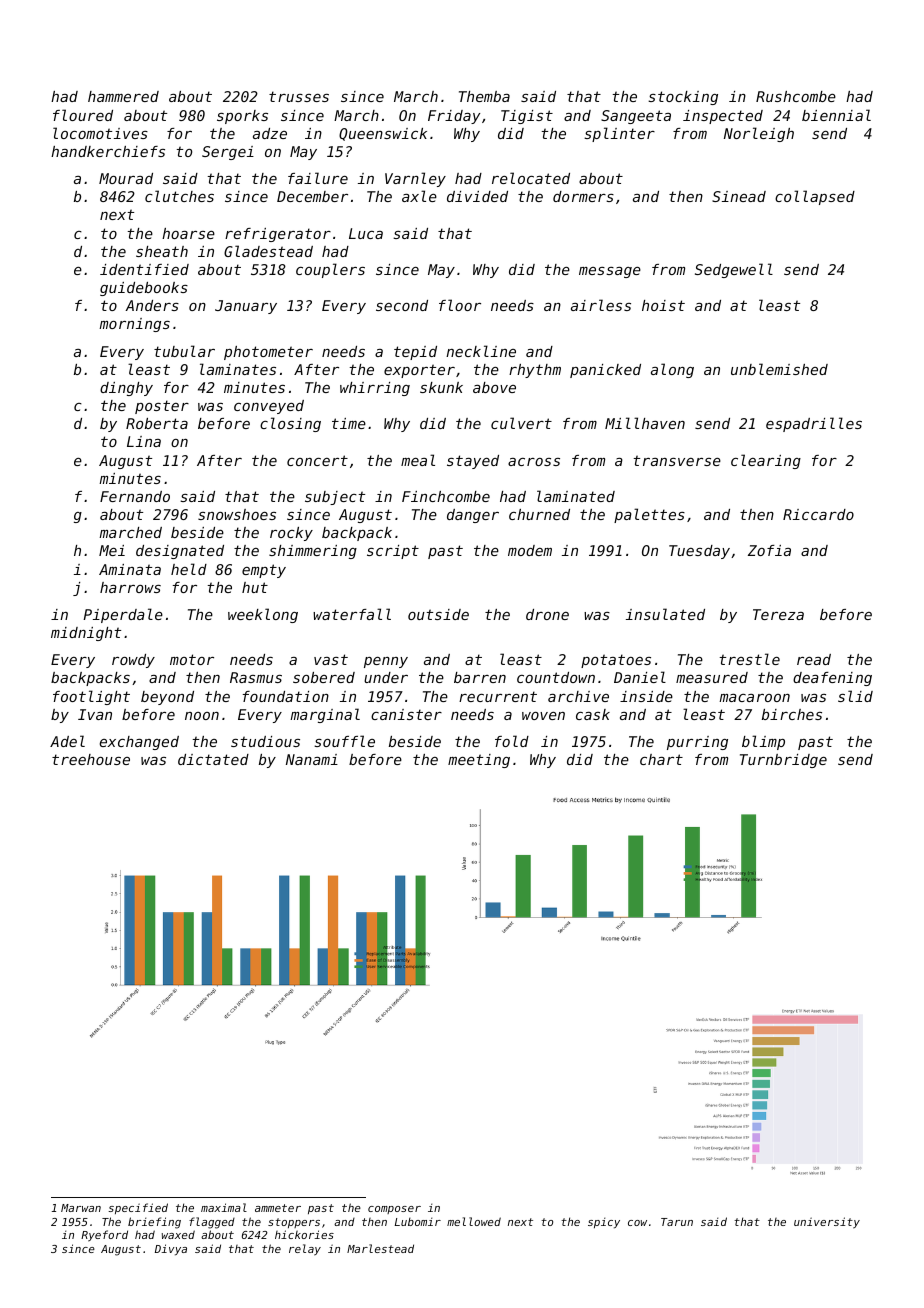 Image resolution: width=924 pixels, height=1308 pixels. Describe the element at coordinates (91, 759) in the image. I see `treehouse` at that location.
